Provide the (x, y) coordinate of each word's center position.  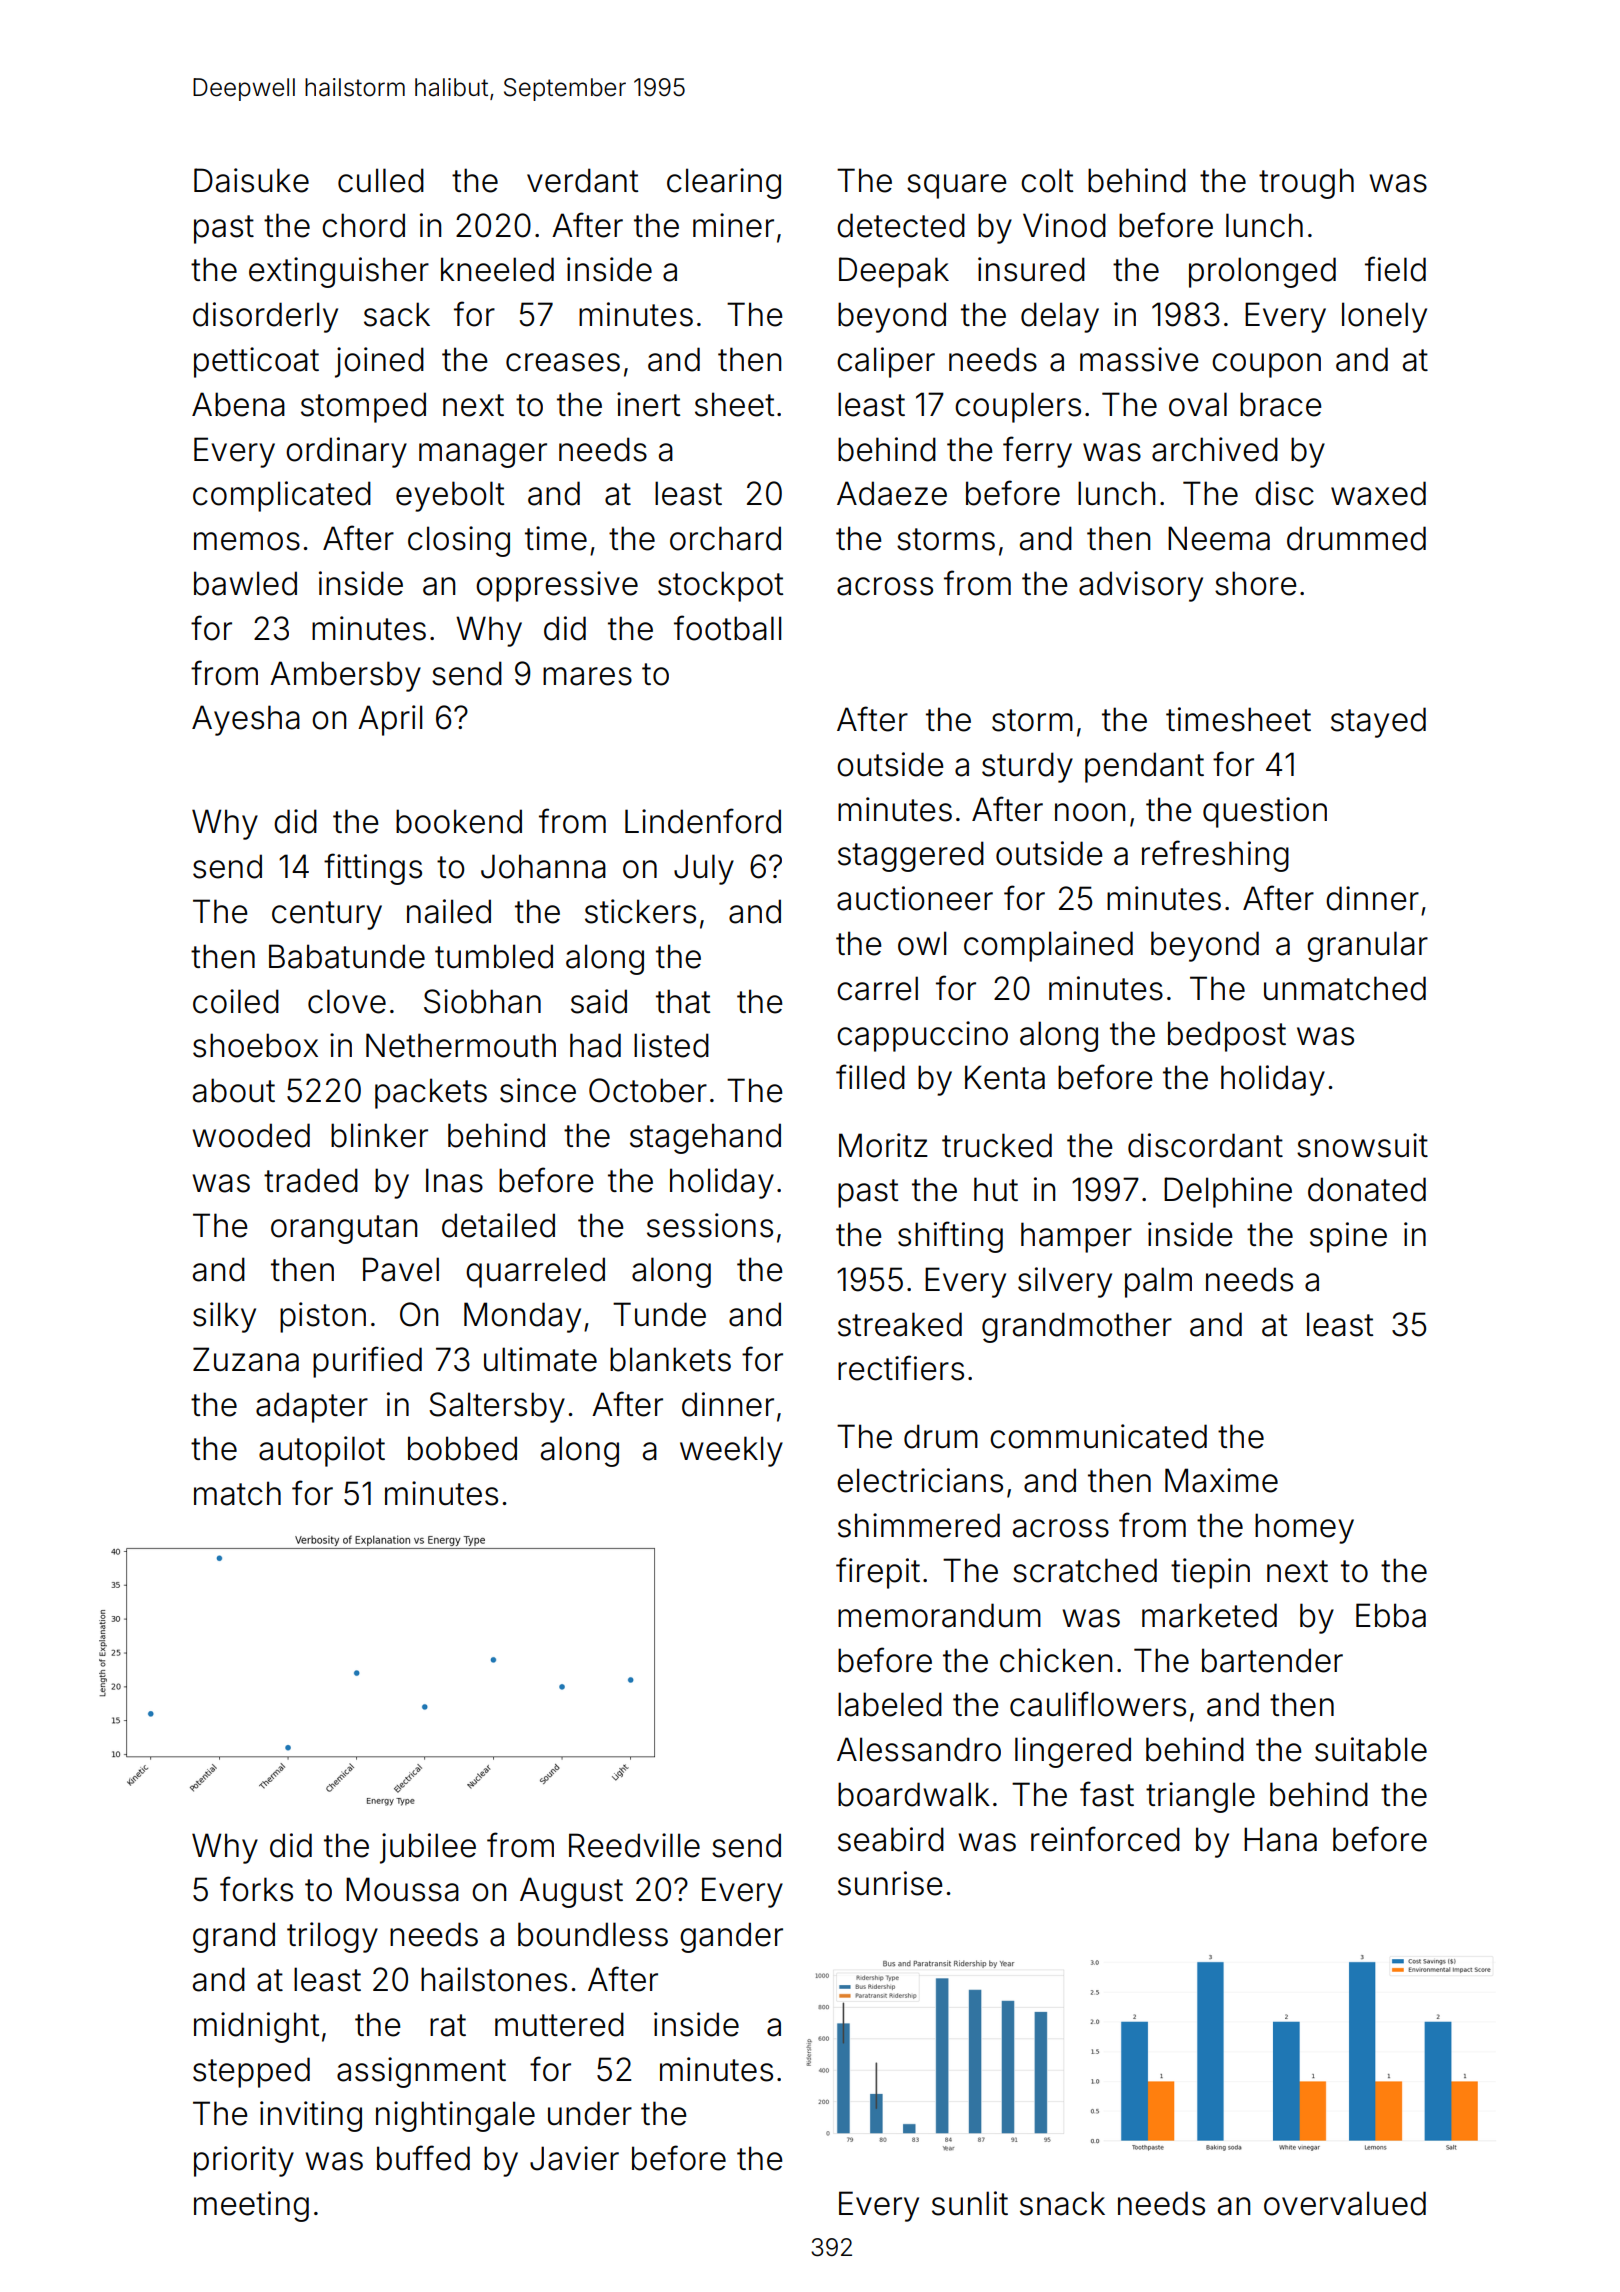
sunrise (890, 1883)
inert (648, 404)
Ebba (1391, 1615)
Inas (454, 1180)
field (1395, 269)
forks (256, 1889)
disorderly (265, 317)
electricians (920, 1480)
